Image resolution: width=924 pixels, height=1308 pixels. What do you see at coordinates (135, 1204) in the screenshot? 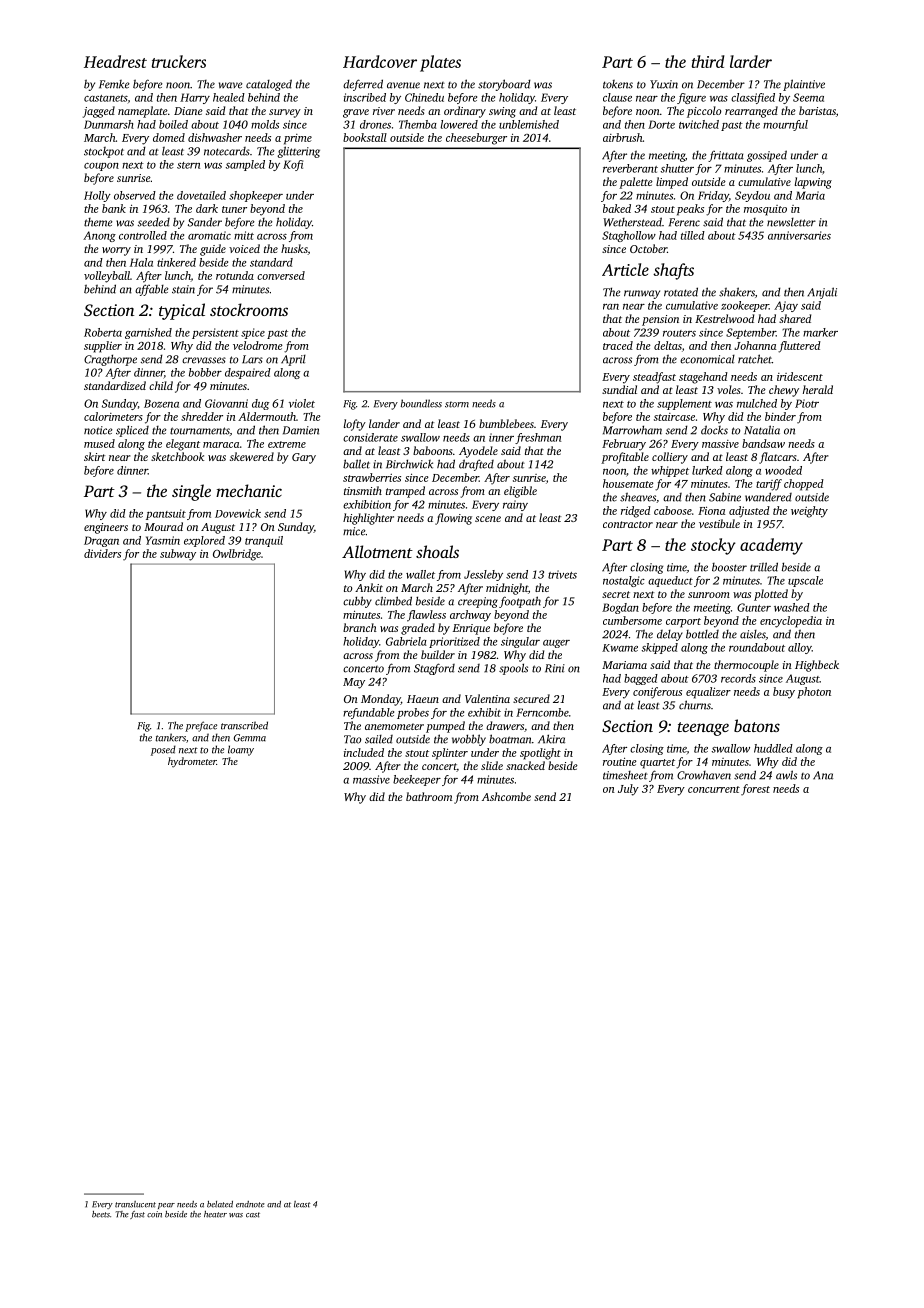
I see `translucent` at bounding box center [135, 1204].
